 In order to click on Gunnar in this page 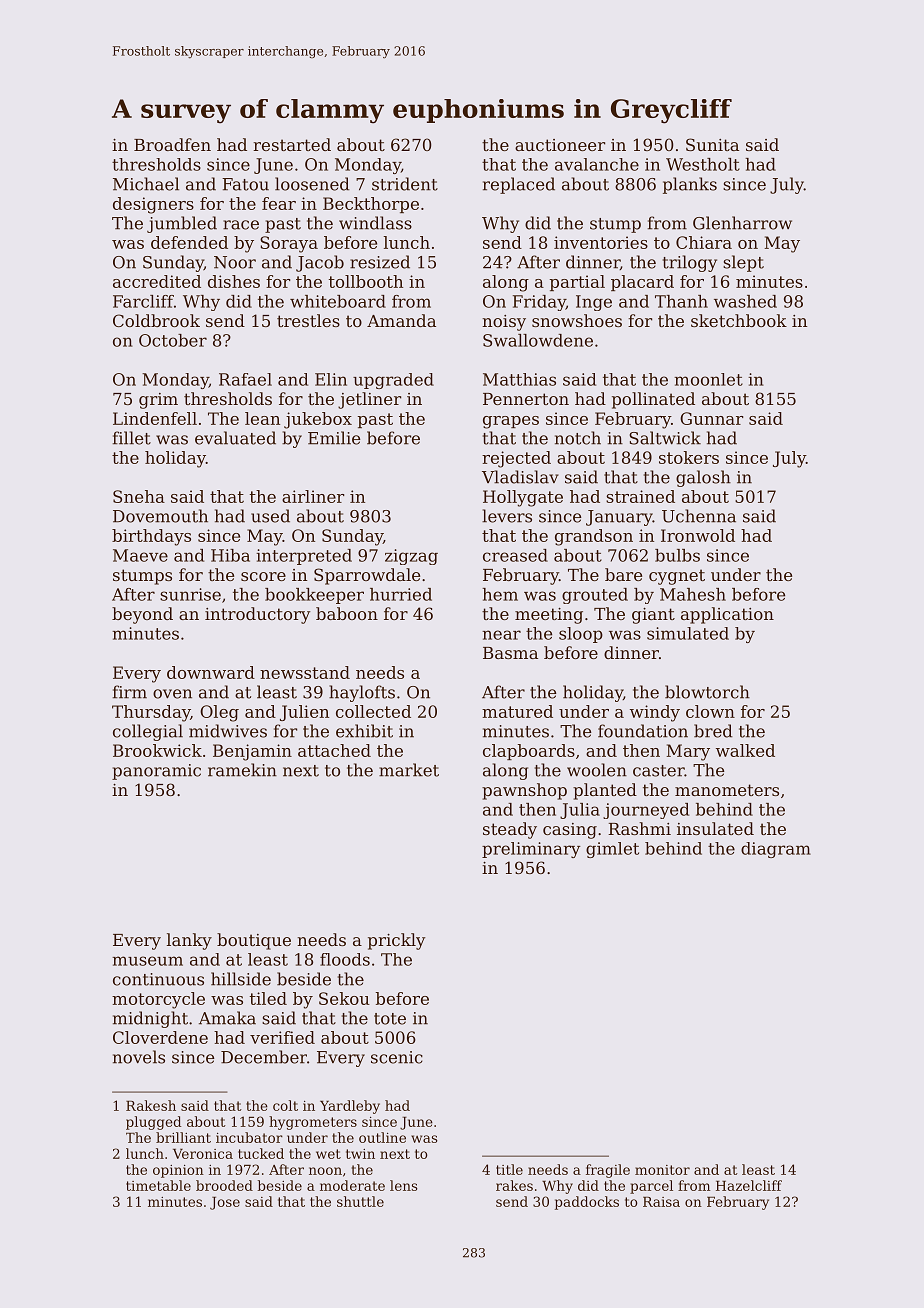, I will do `click(711, 418)`.
